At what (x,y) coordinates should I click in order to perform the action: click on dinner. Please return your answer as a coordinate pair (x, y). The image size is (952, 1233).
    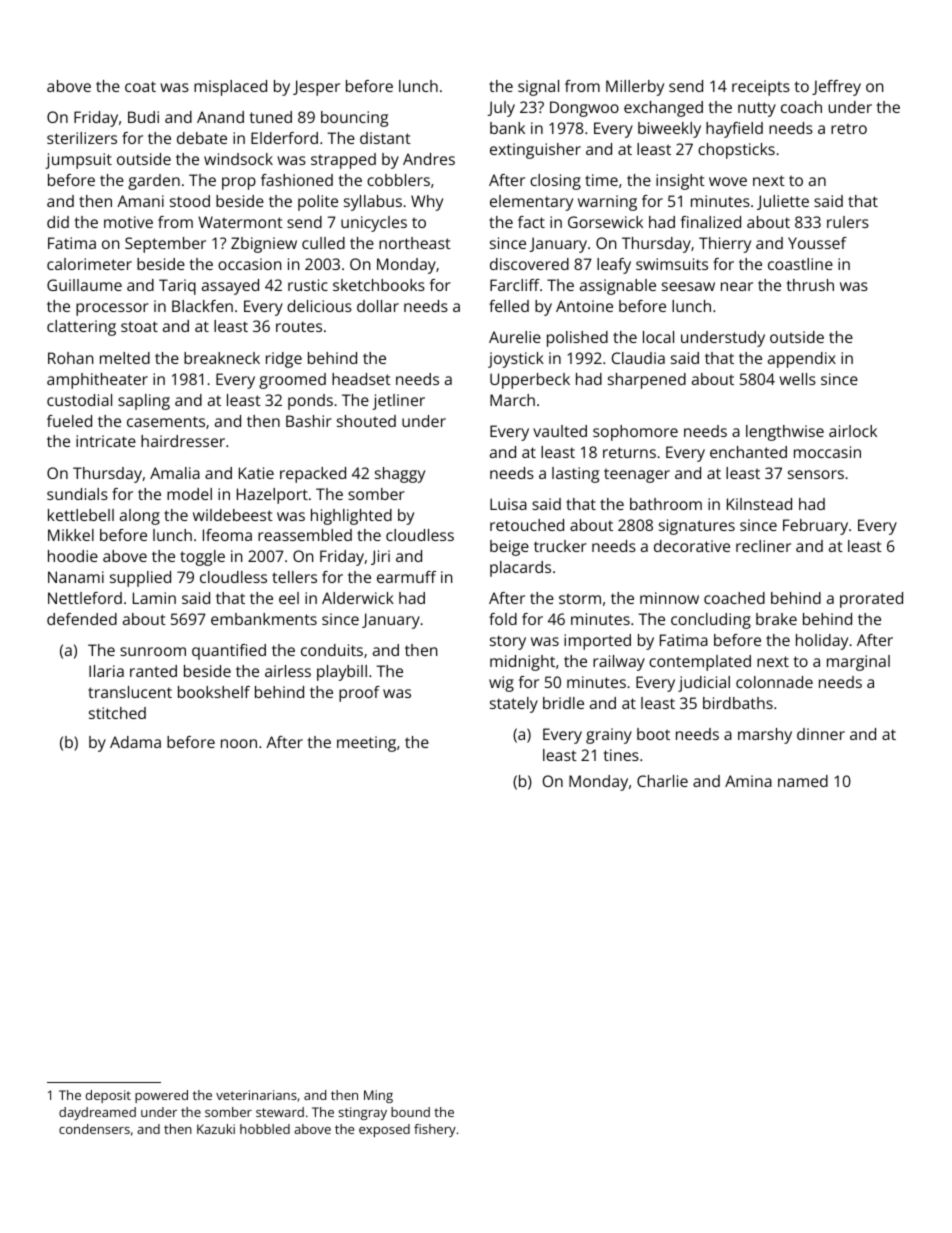
    Looking at the image, I should click on (821, 734).
